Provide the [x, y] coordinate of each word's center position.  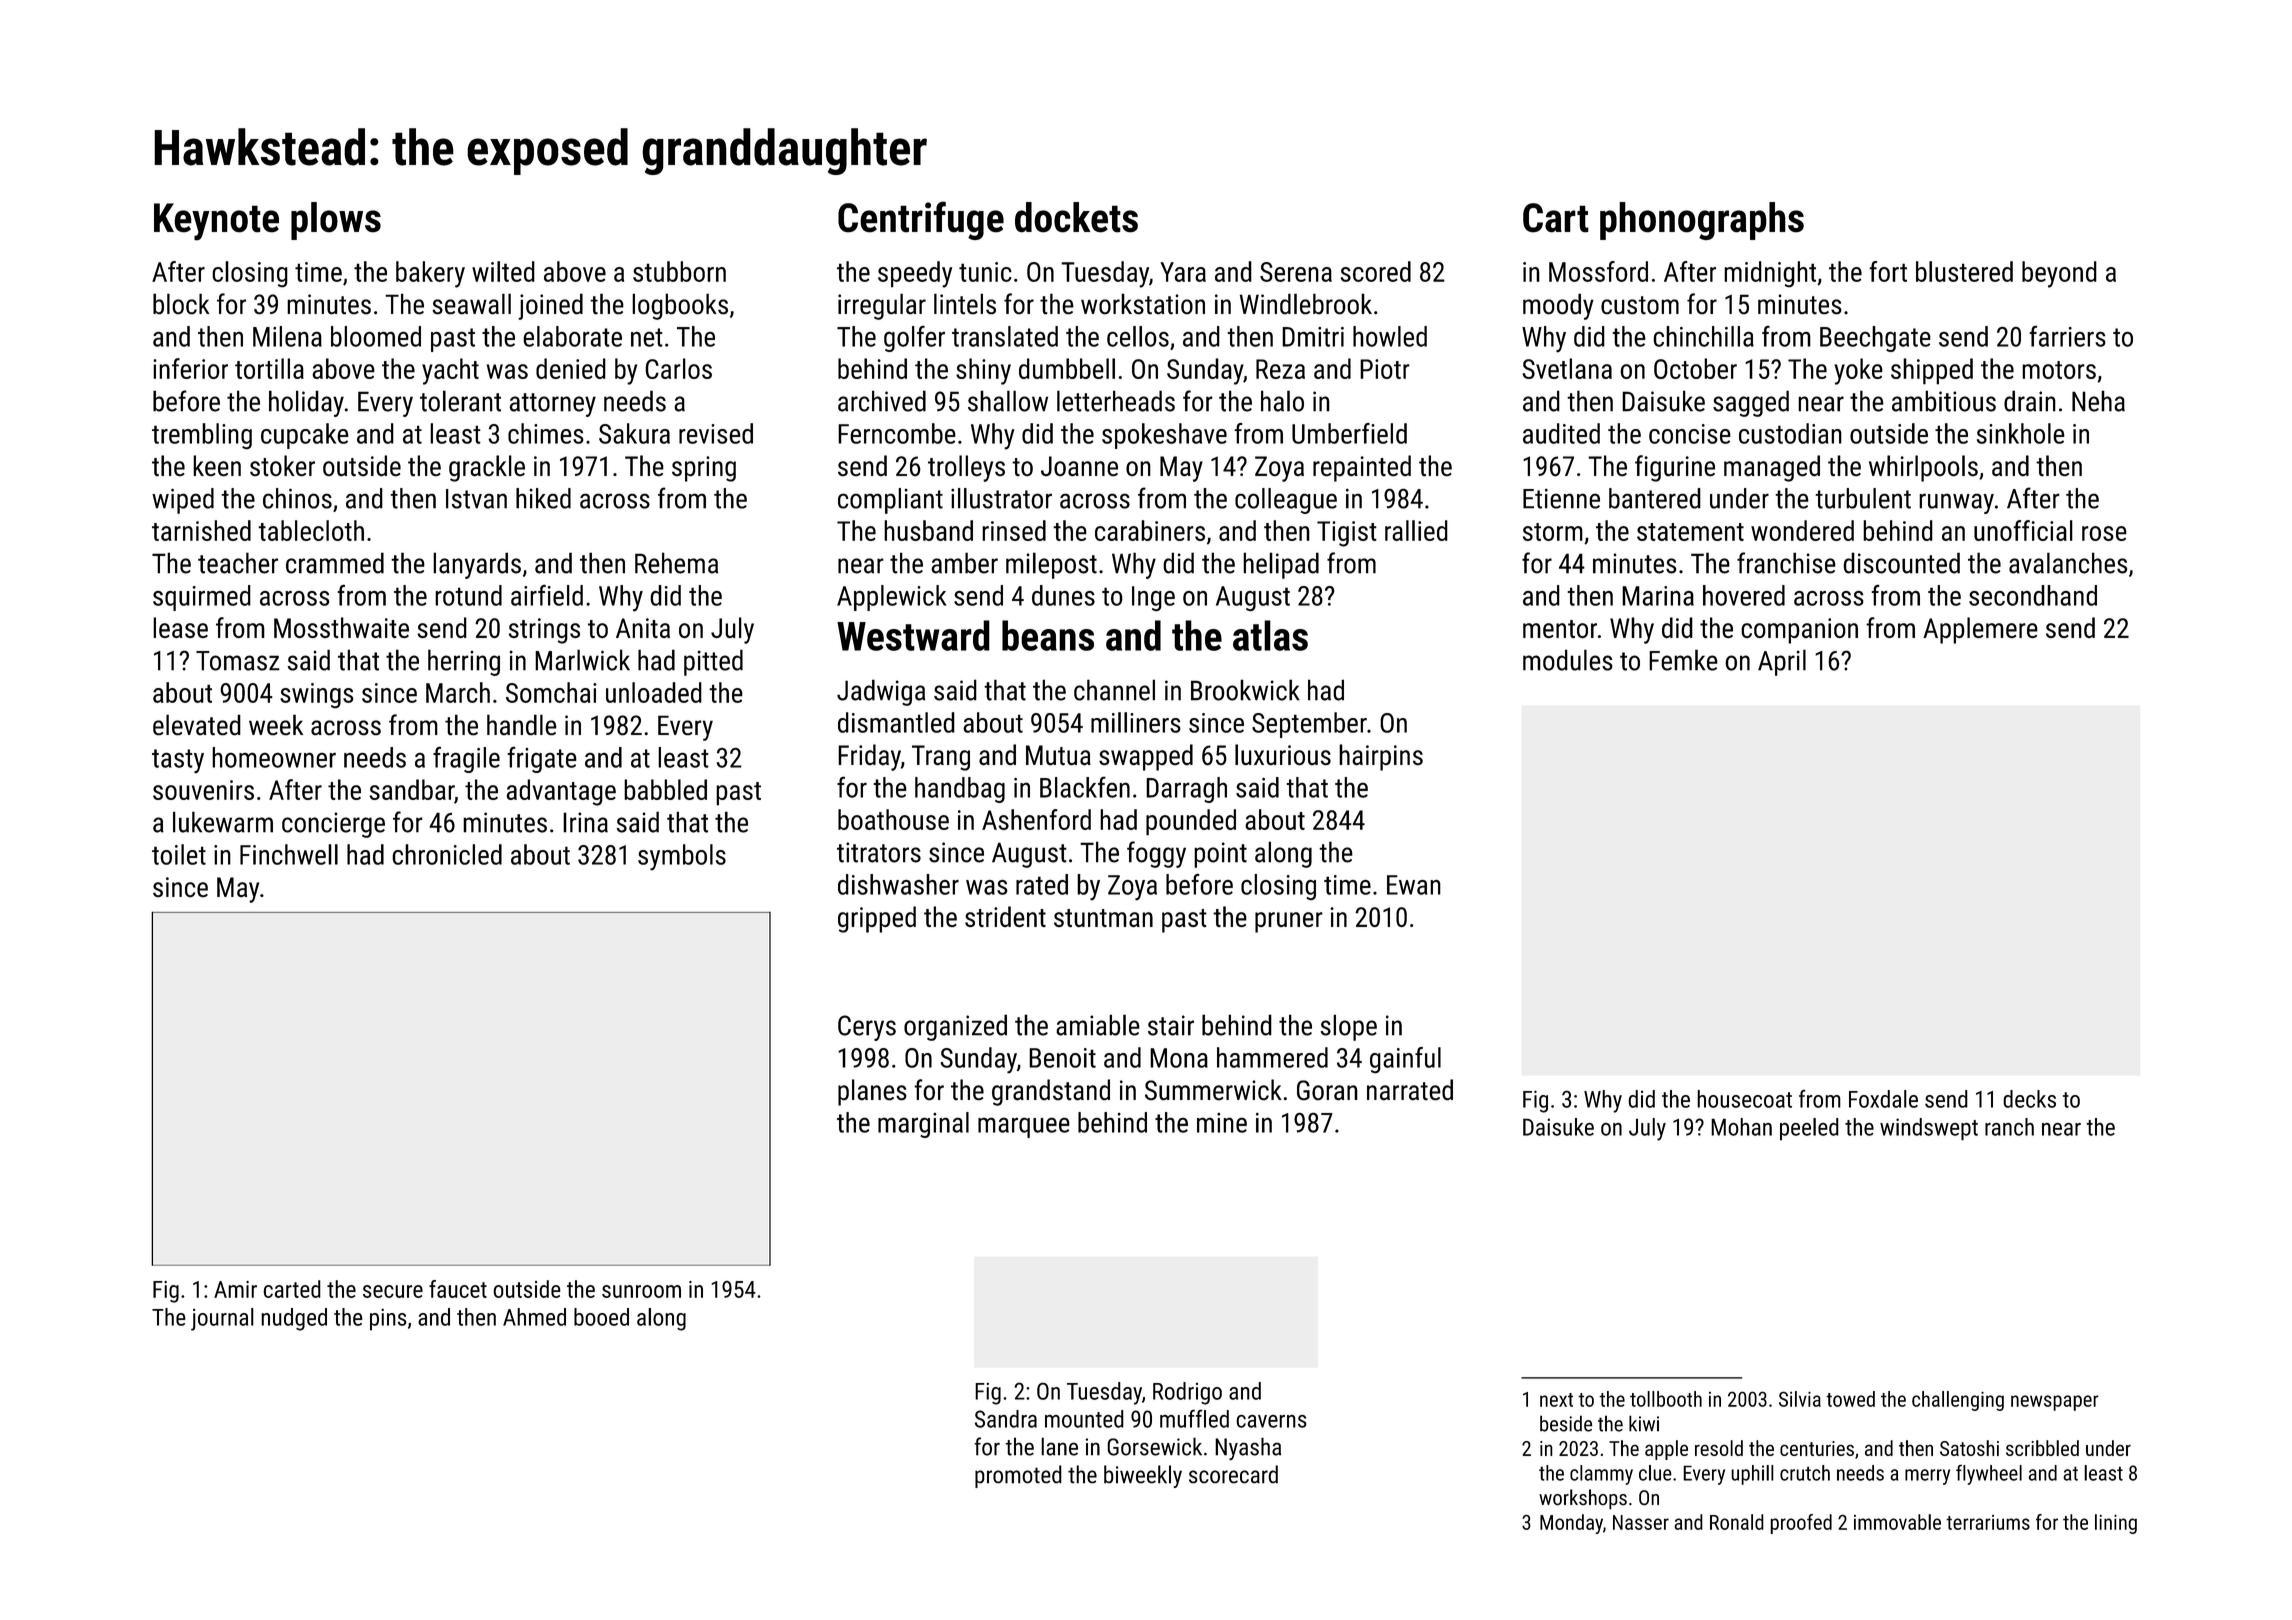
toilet [179, 854]
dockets [1076, 217]
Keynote [216, 222]
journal [222, 1319]
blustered [1964, 271]
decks [2029, 1099]
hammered [1272, 1057]
